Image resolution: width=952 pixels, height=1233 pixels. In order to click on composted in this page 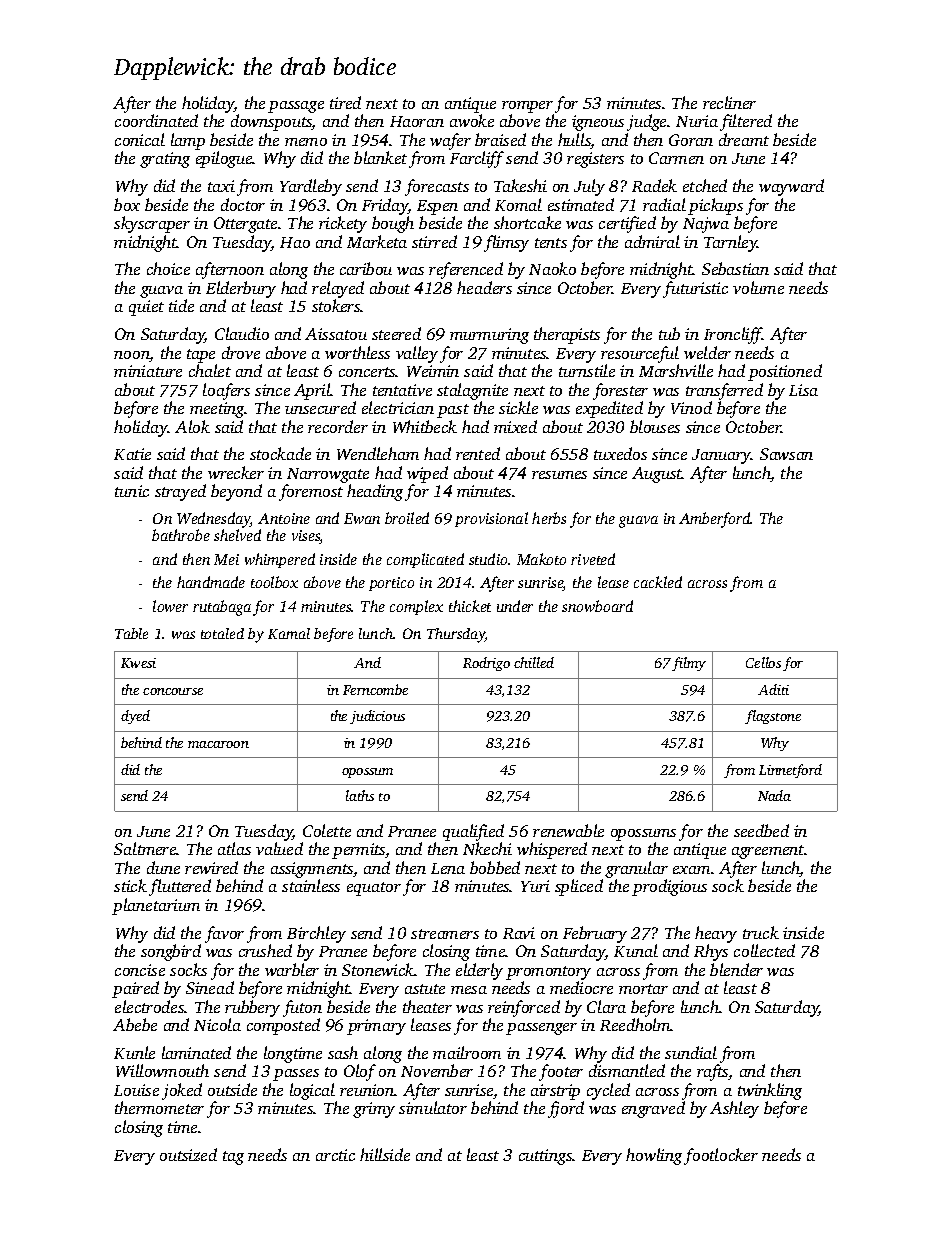, I will do `click(283, 1026)`.
